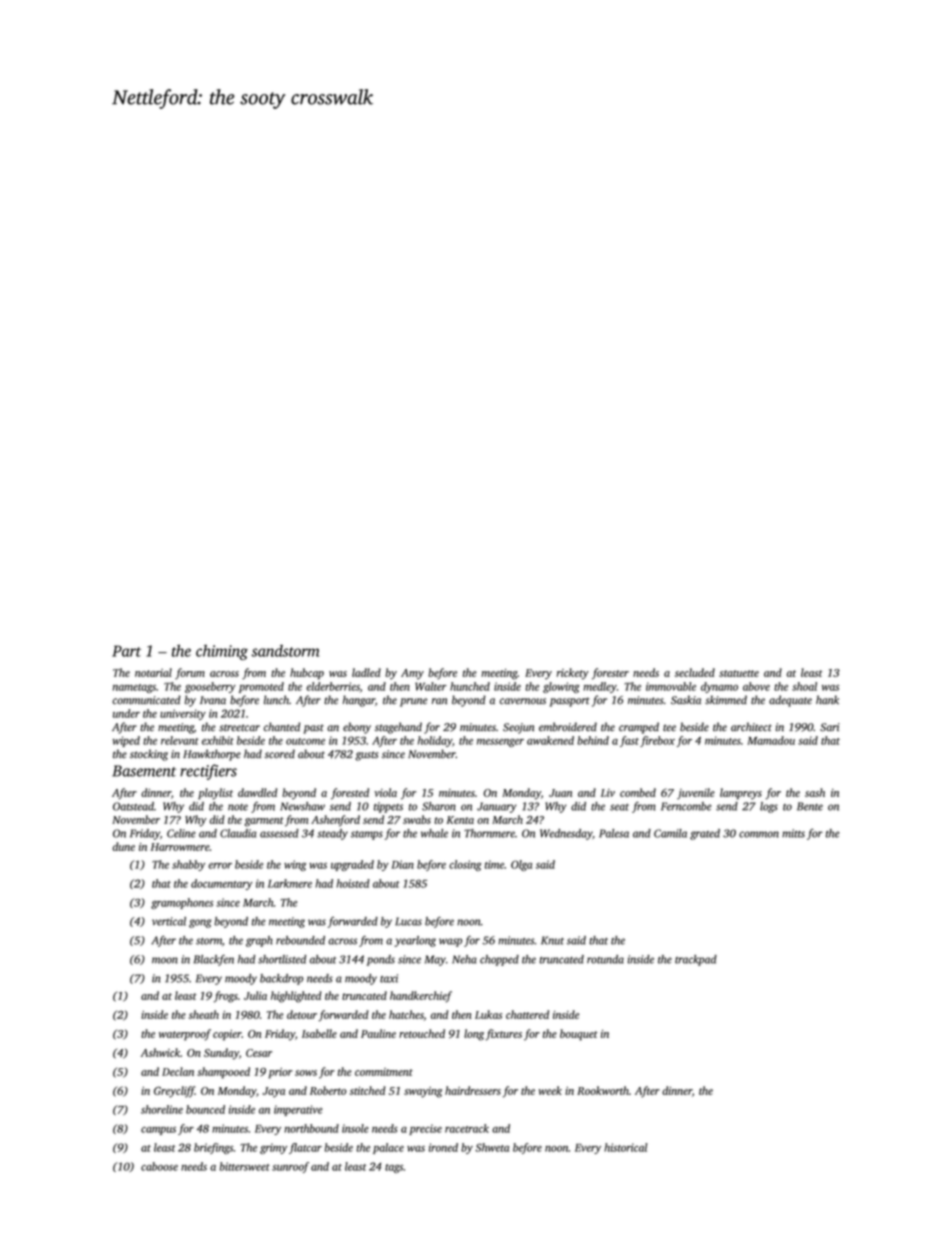 The image size is (952, 1233). What do you see at coordinates (499, 960) in the screenshot?
I see `chopped` at bounding box center [499, 960].
